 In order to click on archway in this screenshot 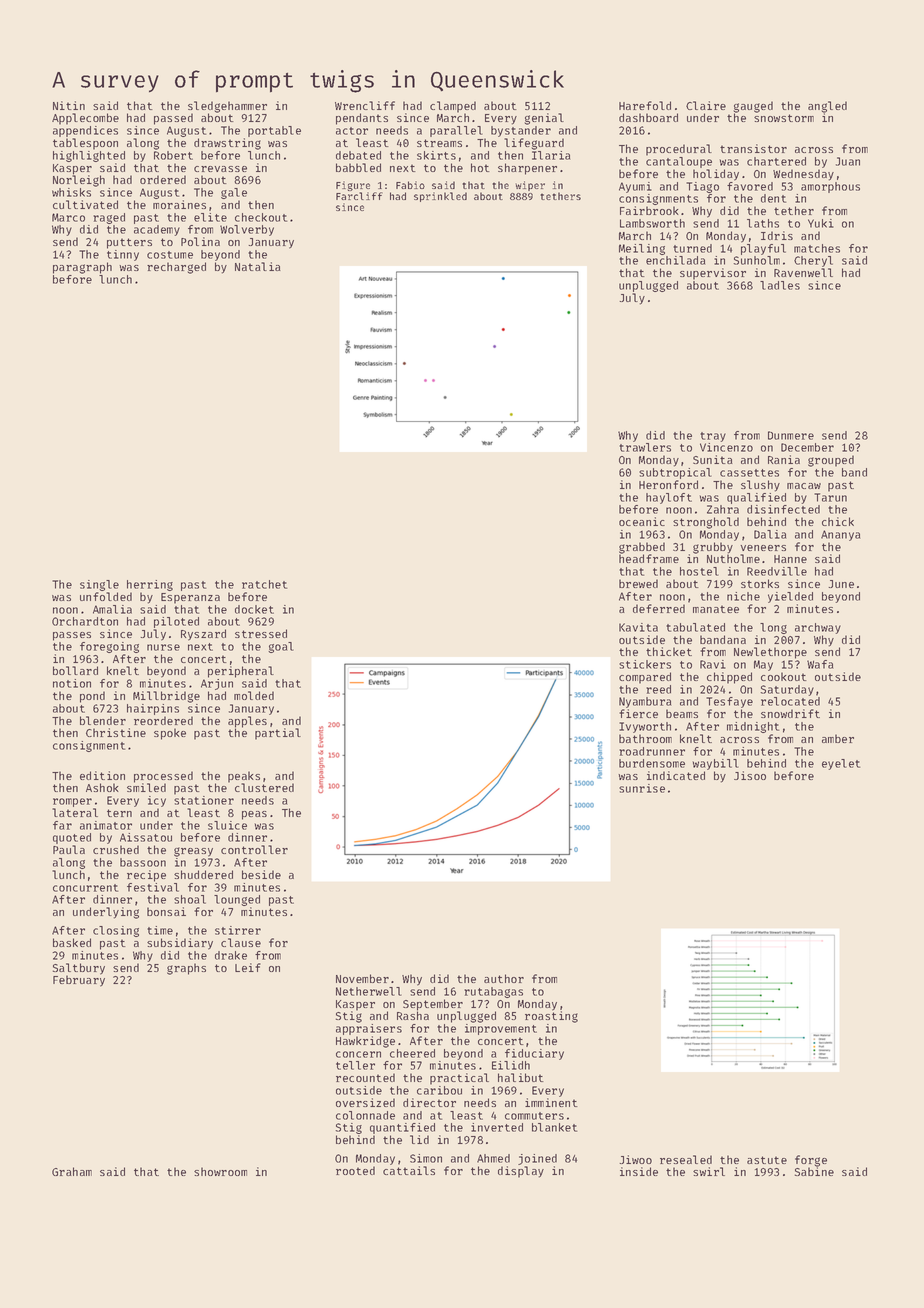, I will do `click(818, 628)`.
